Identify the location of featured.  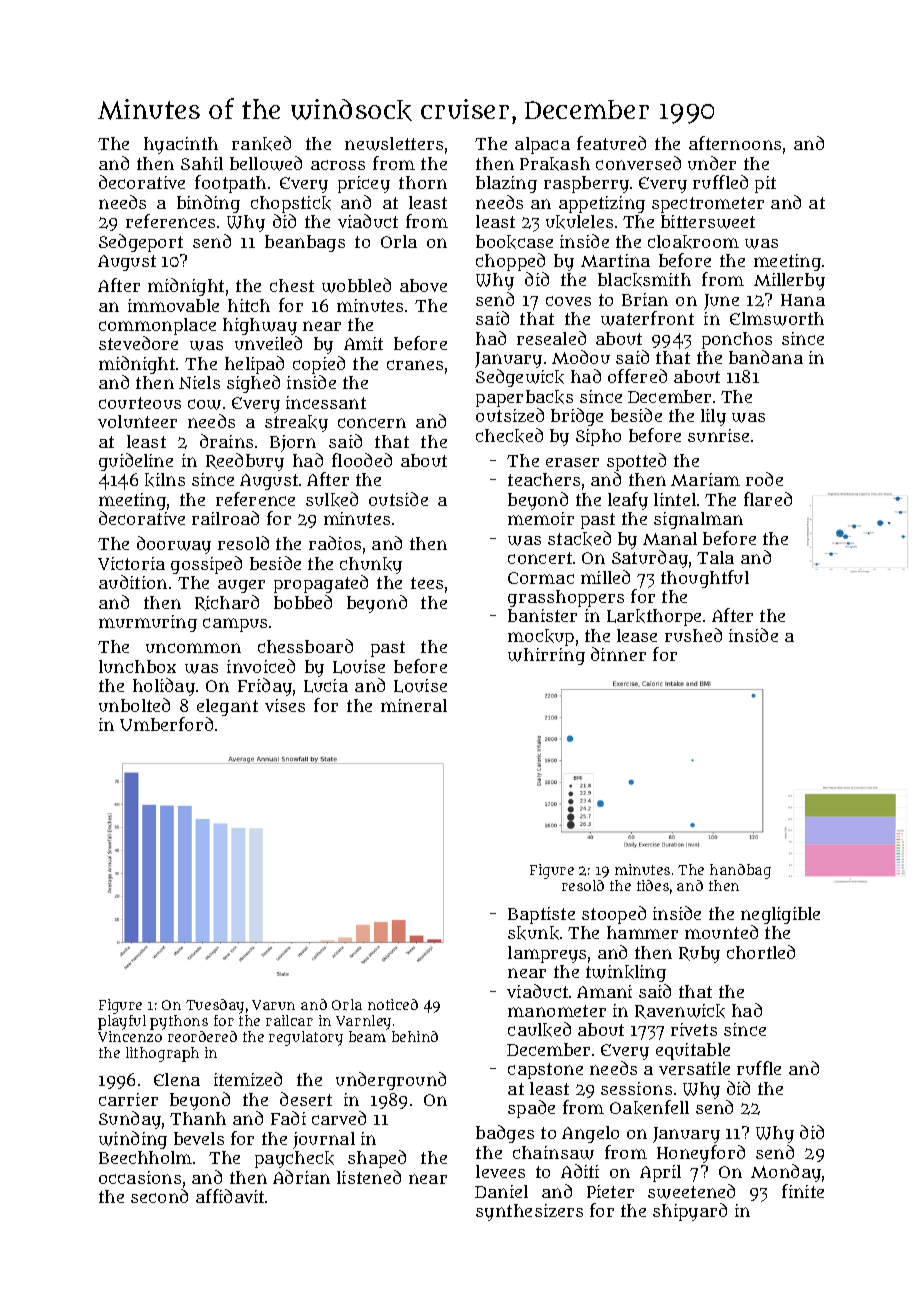
(611, 143).
